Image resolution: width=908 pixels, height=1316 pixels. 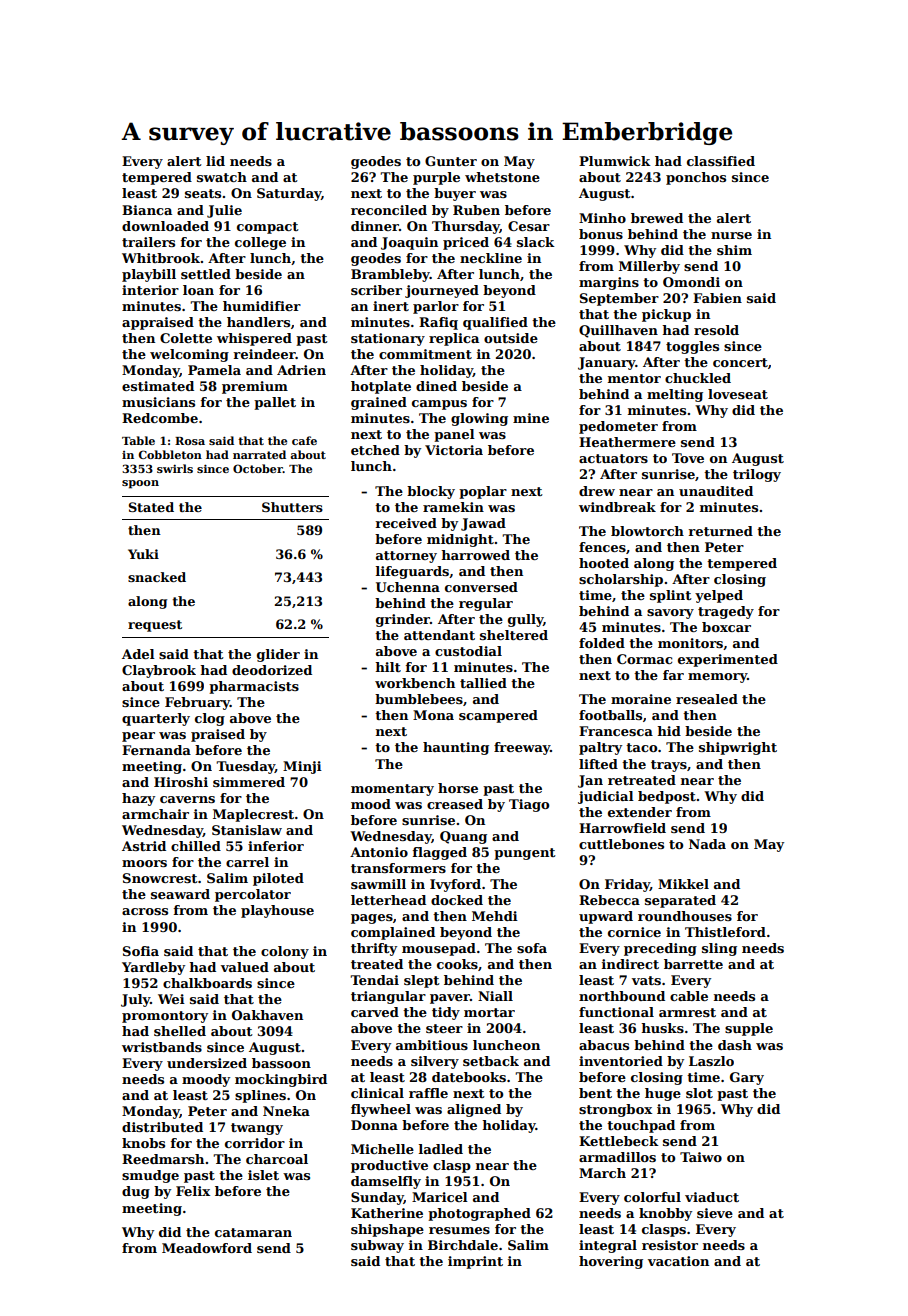 What do you see at coordinates (731, 235) in the screenshot?
I see `nurse` at bounding box center [731, 235].
